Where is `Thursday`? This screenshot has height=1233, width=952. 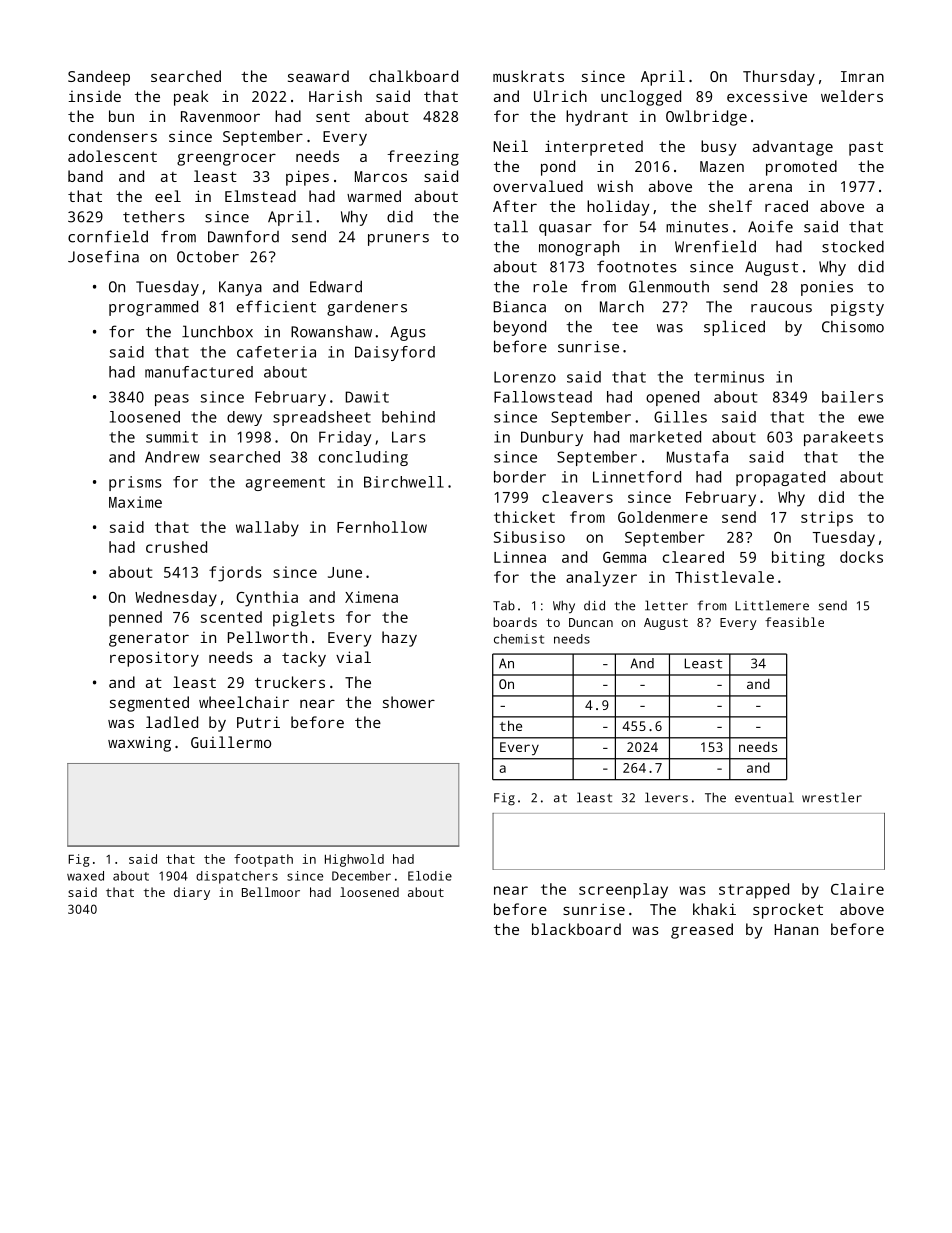 Thursday is located at coordinates (779, 78).
